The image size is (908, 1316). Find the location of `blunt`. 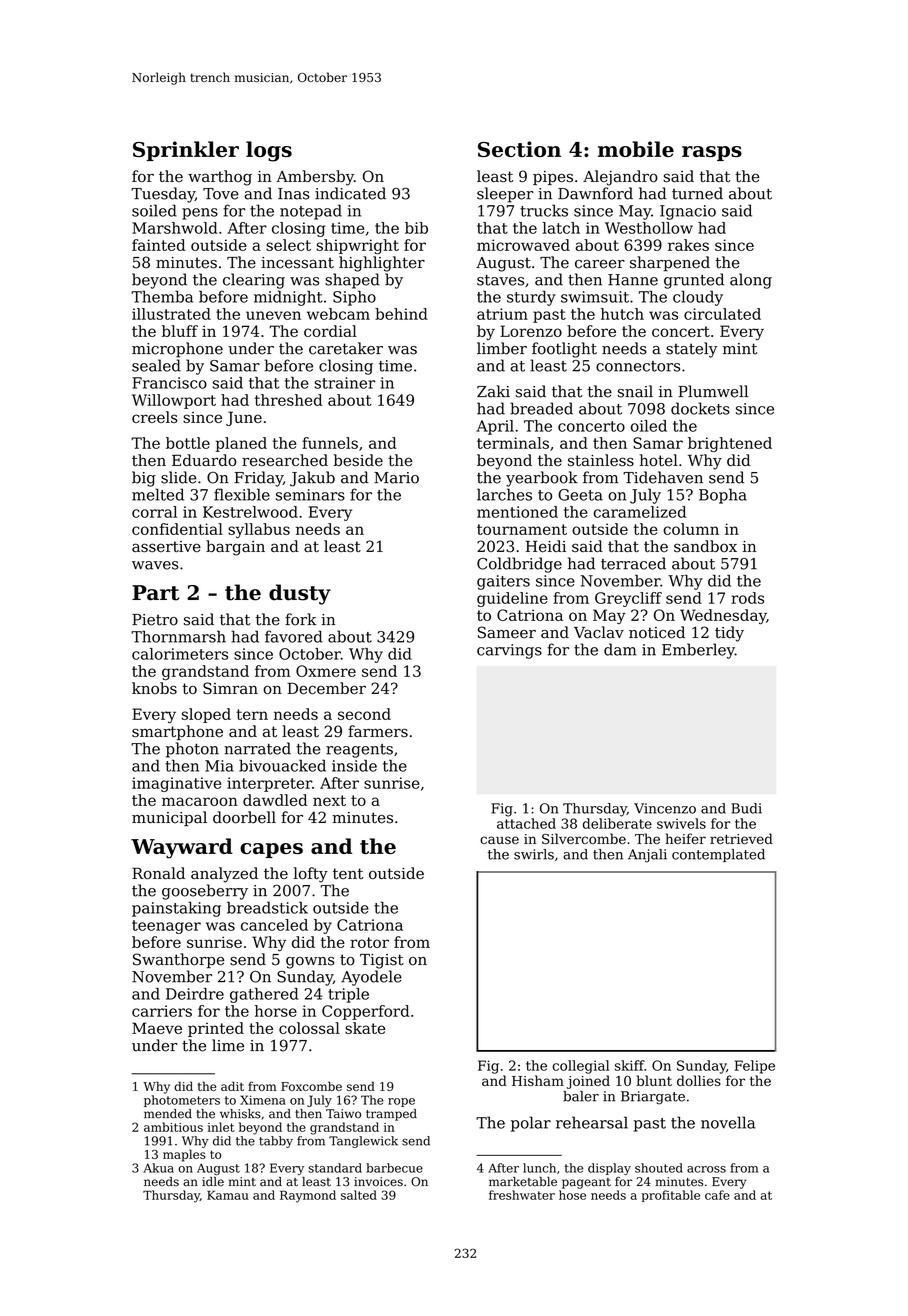

blunt is located at coordinates (654, 1080).
